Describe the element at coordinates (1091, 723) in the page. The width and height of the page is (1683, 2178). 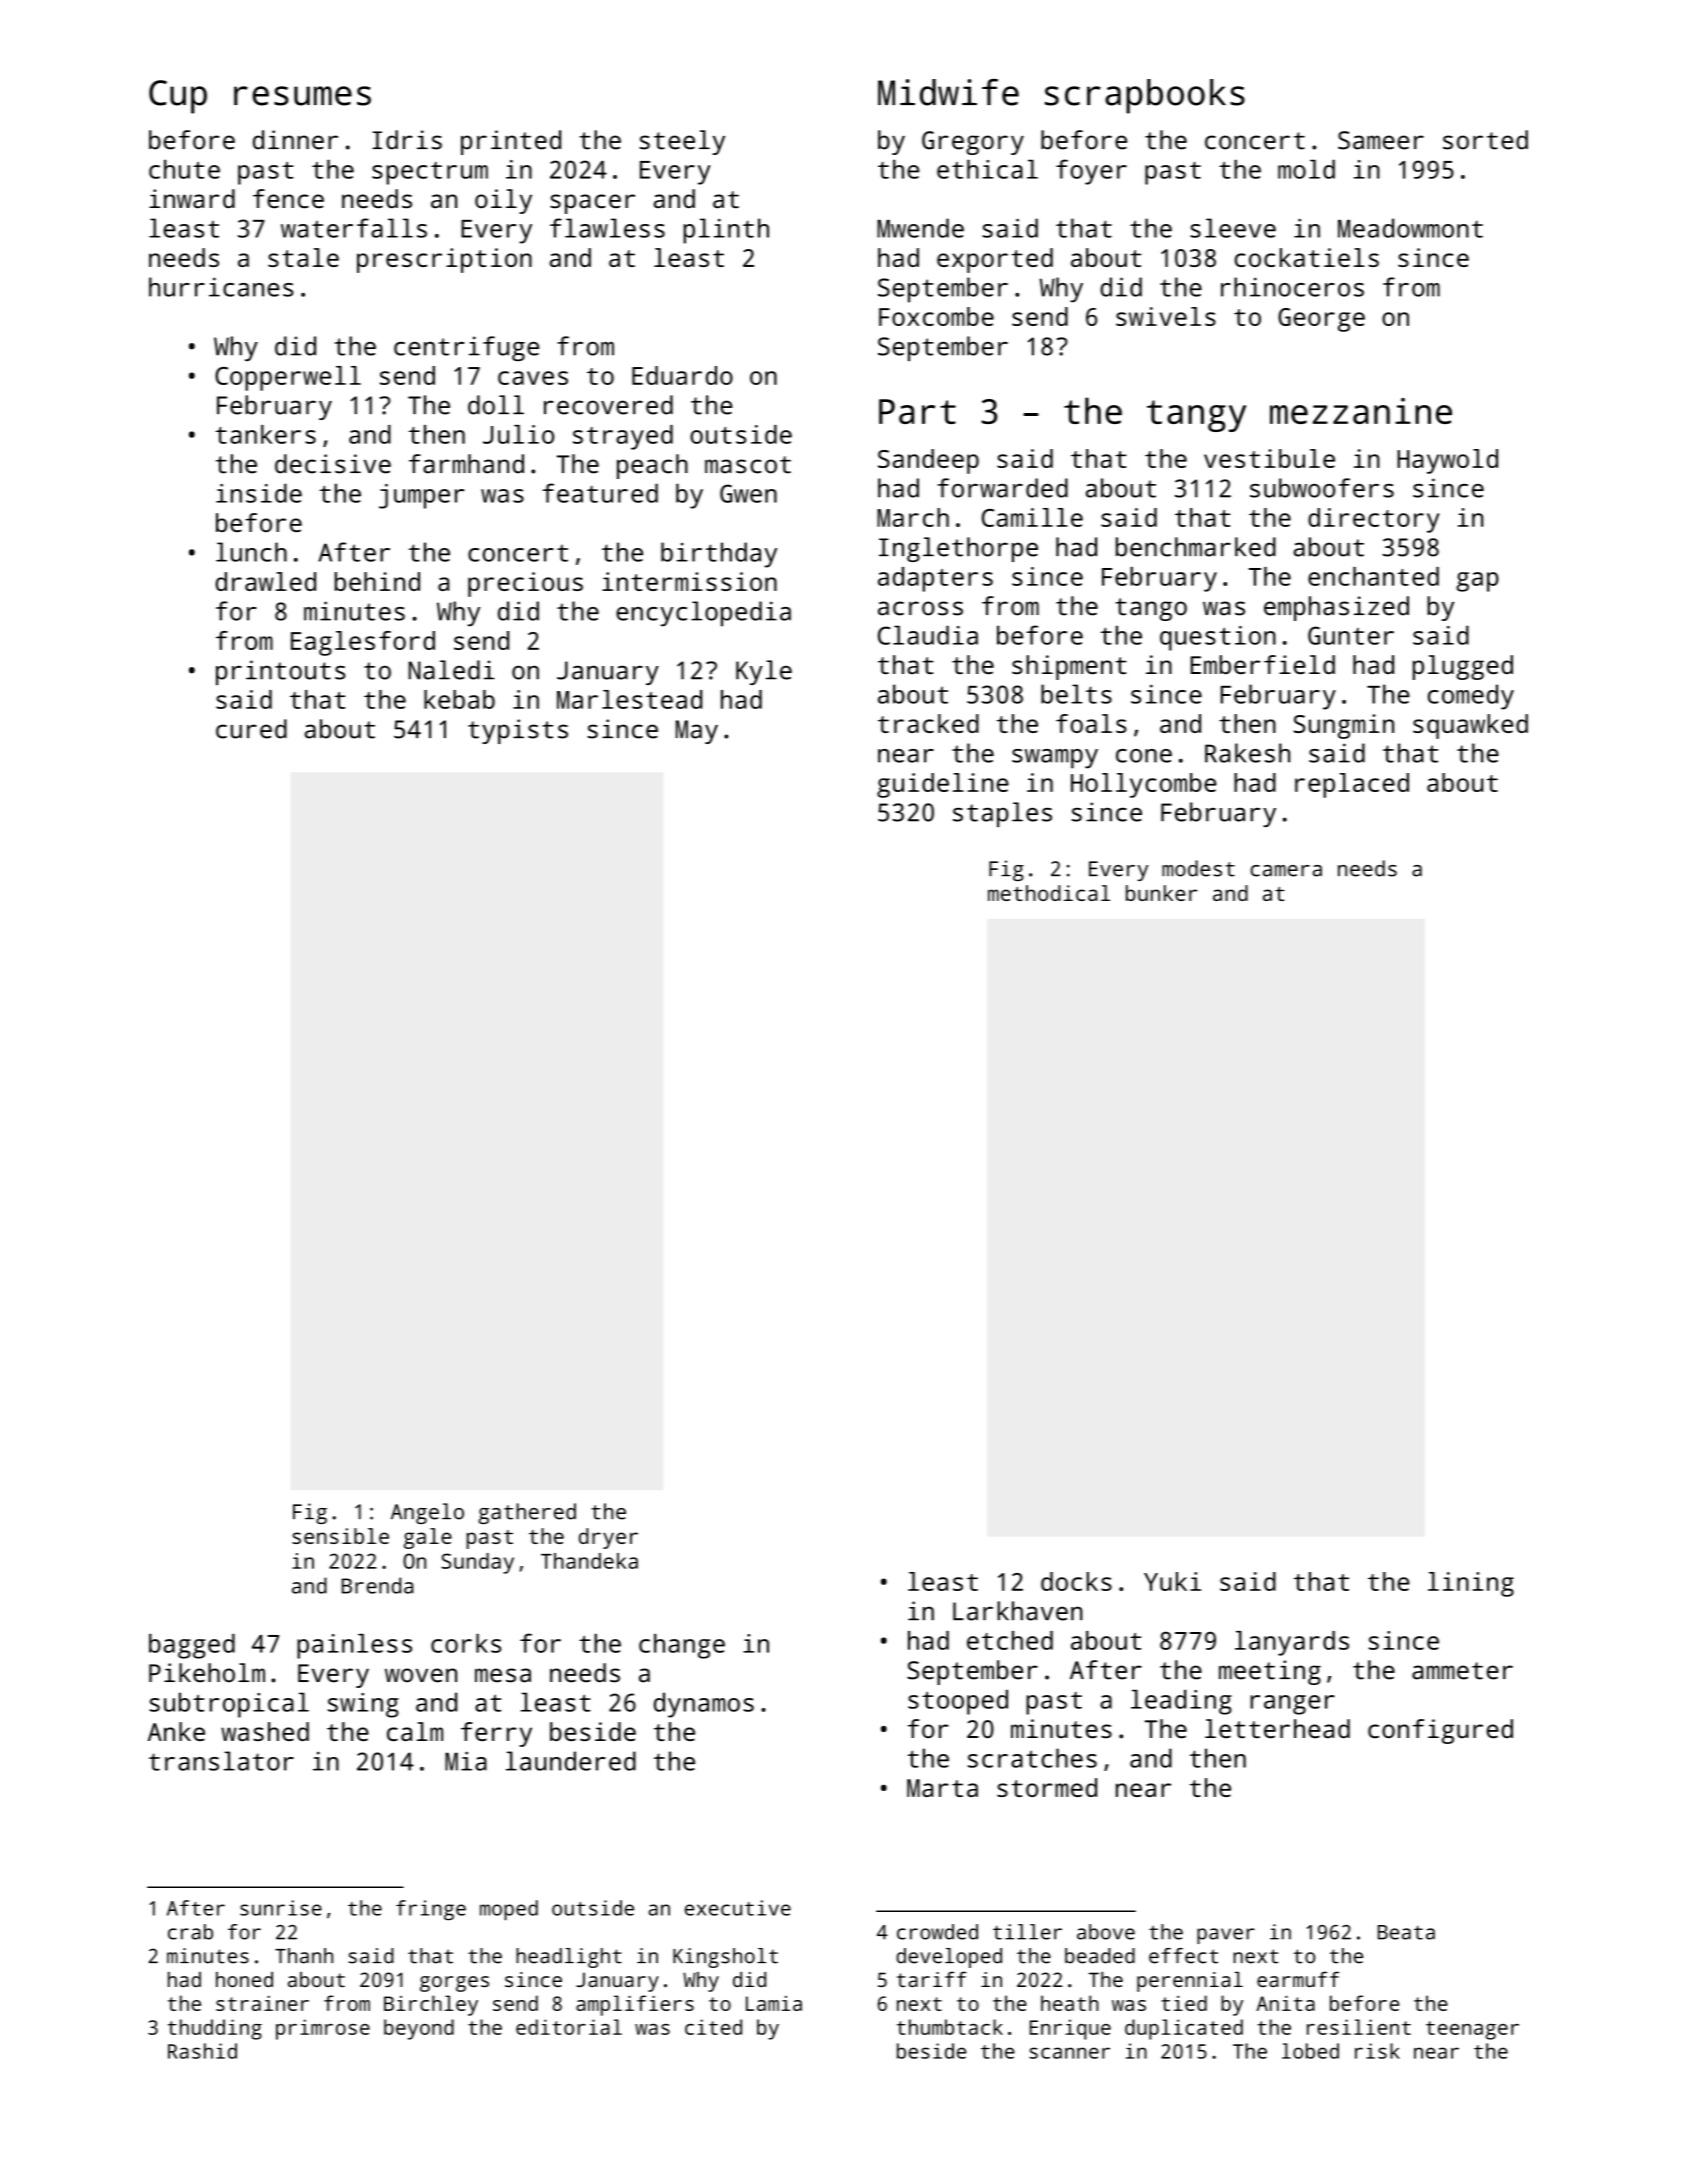
I see `foals` at that location.
